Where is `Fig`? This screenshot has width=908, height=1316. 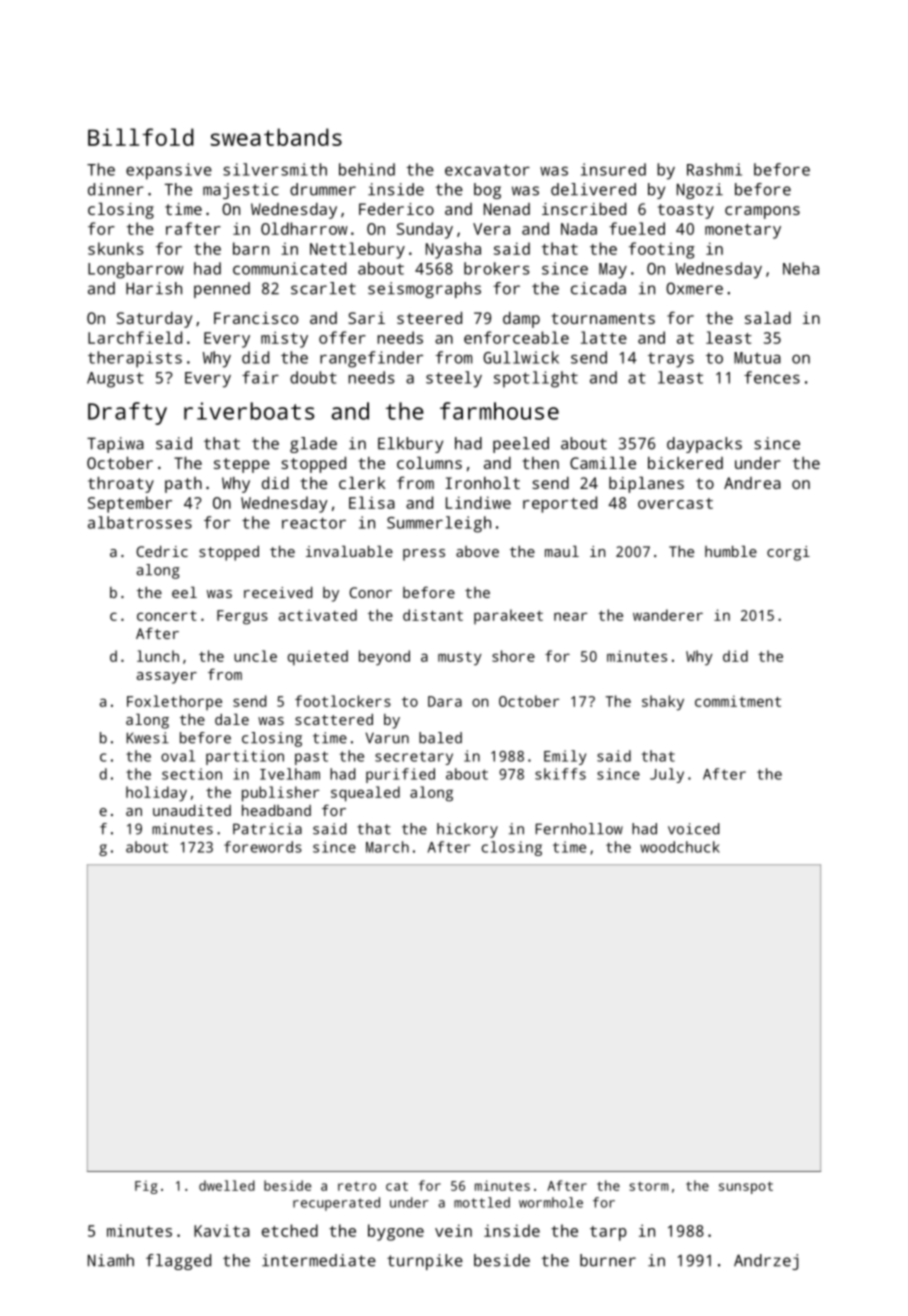
Fig is located at coordinates (146, 1187).
